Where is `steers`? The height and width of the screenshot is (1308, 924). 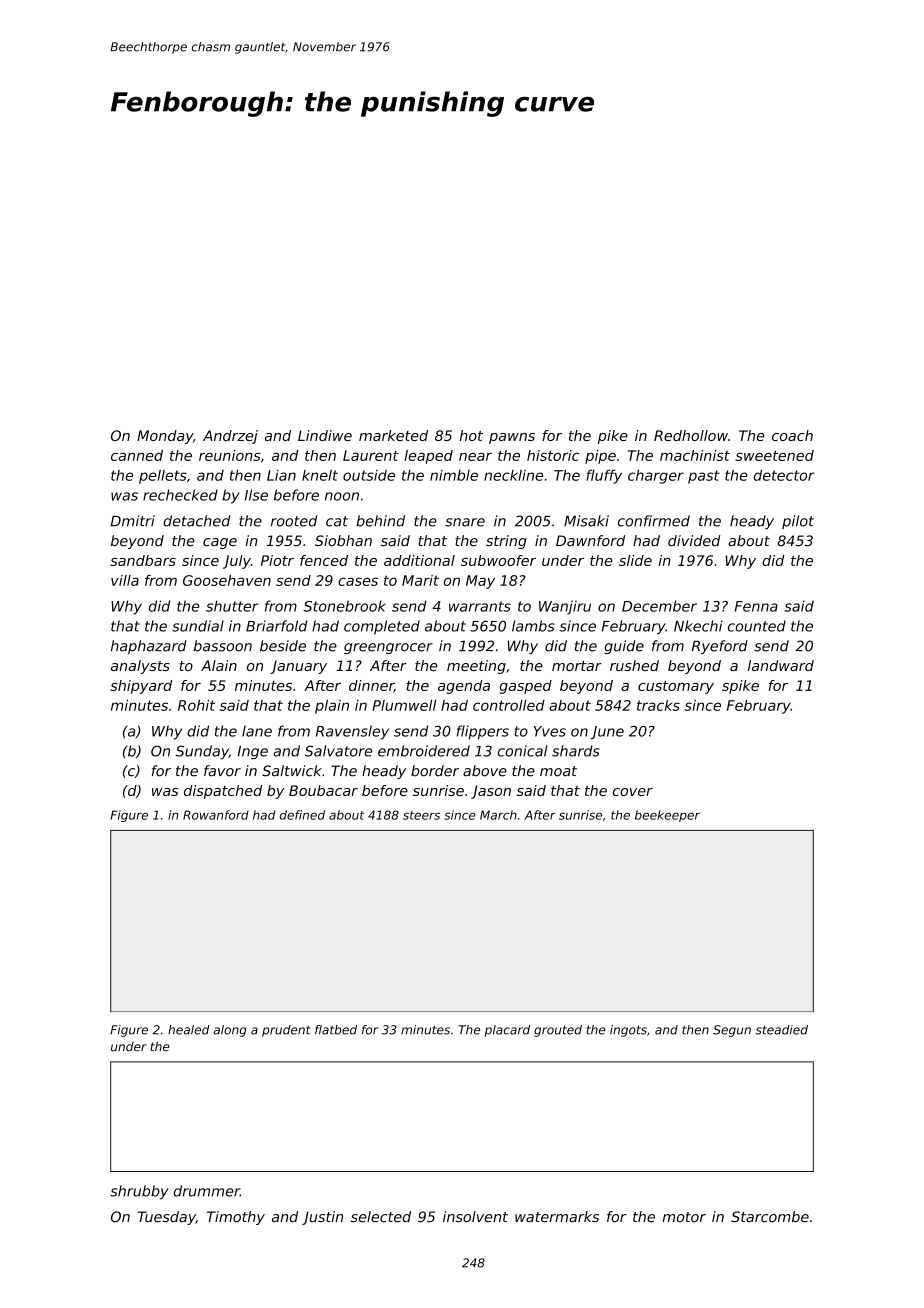
steers is located at coordinates (421, 815).
